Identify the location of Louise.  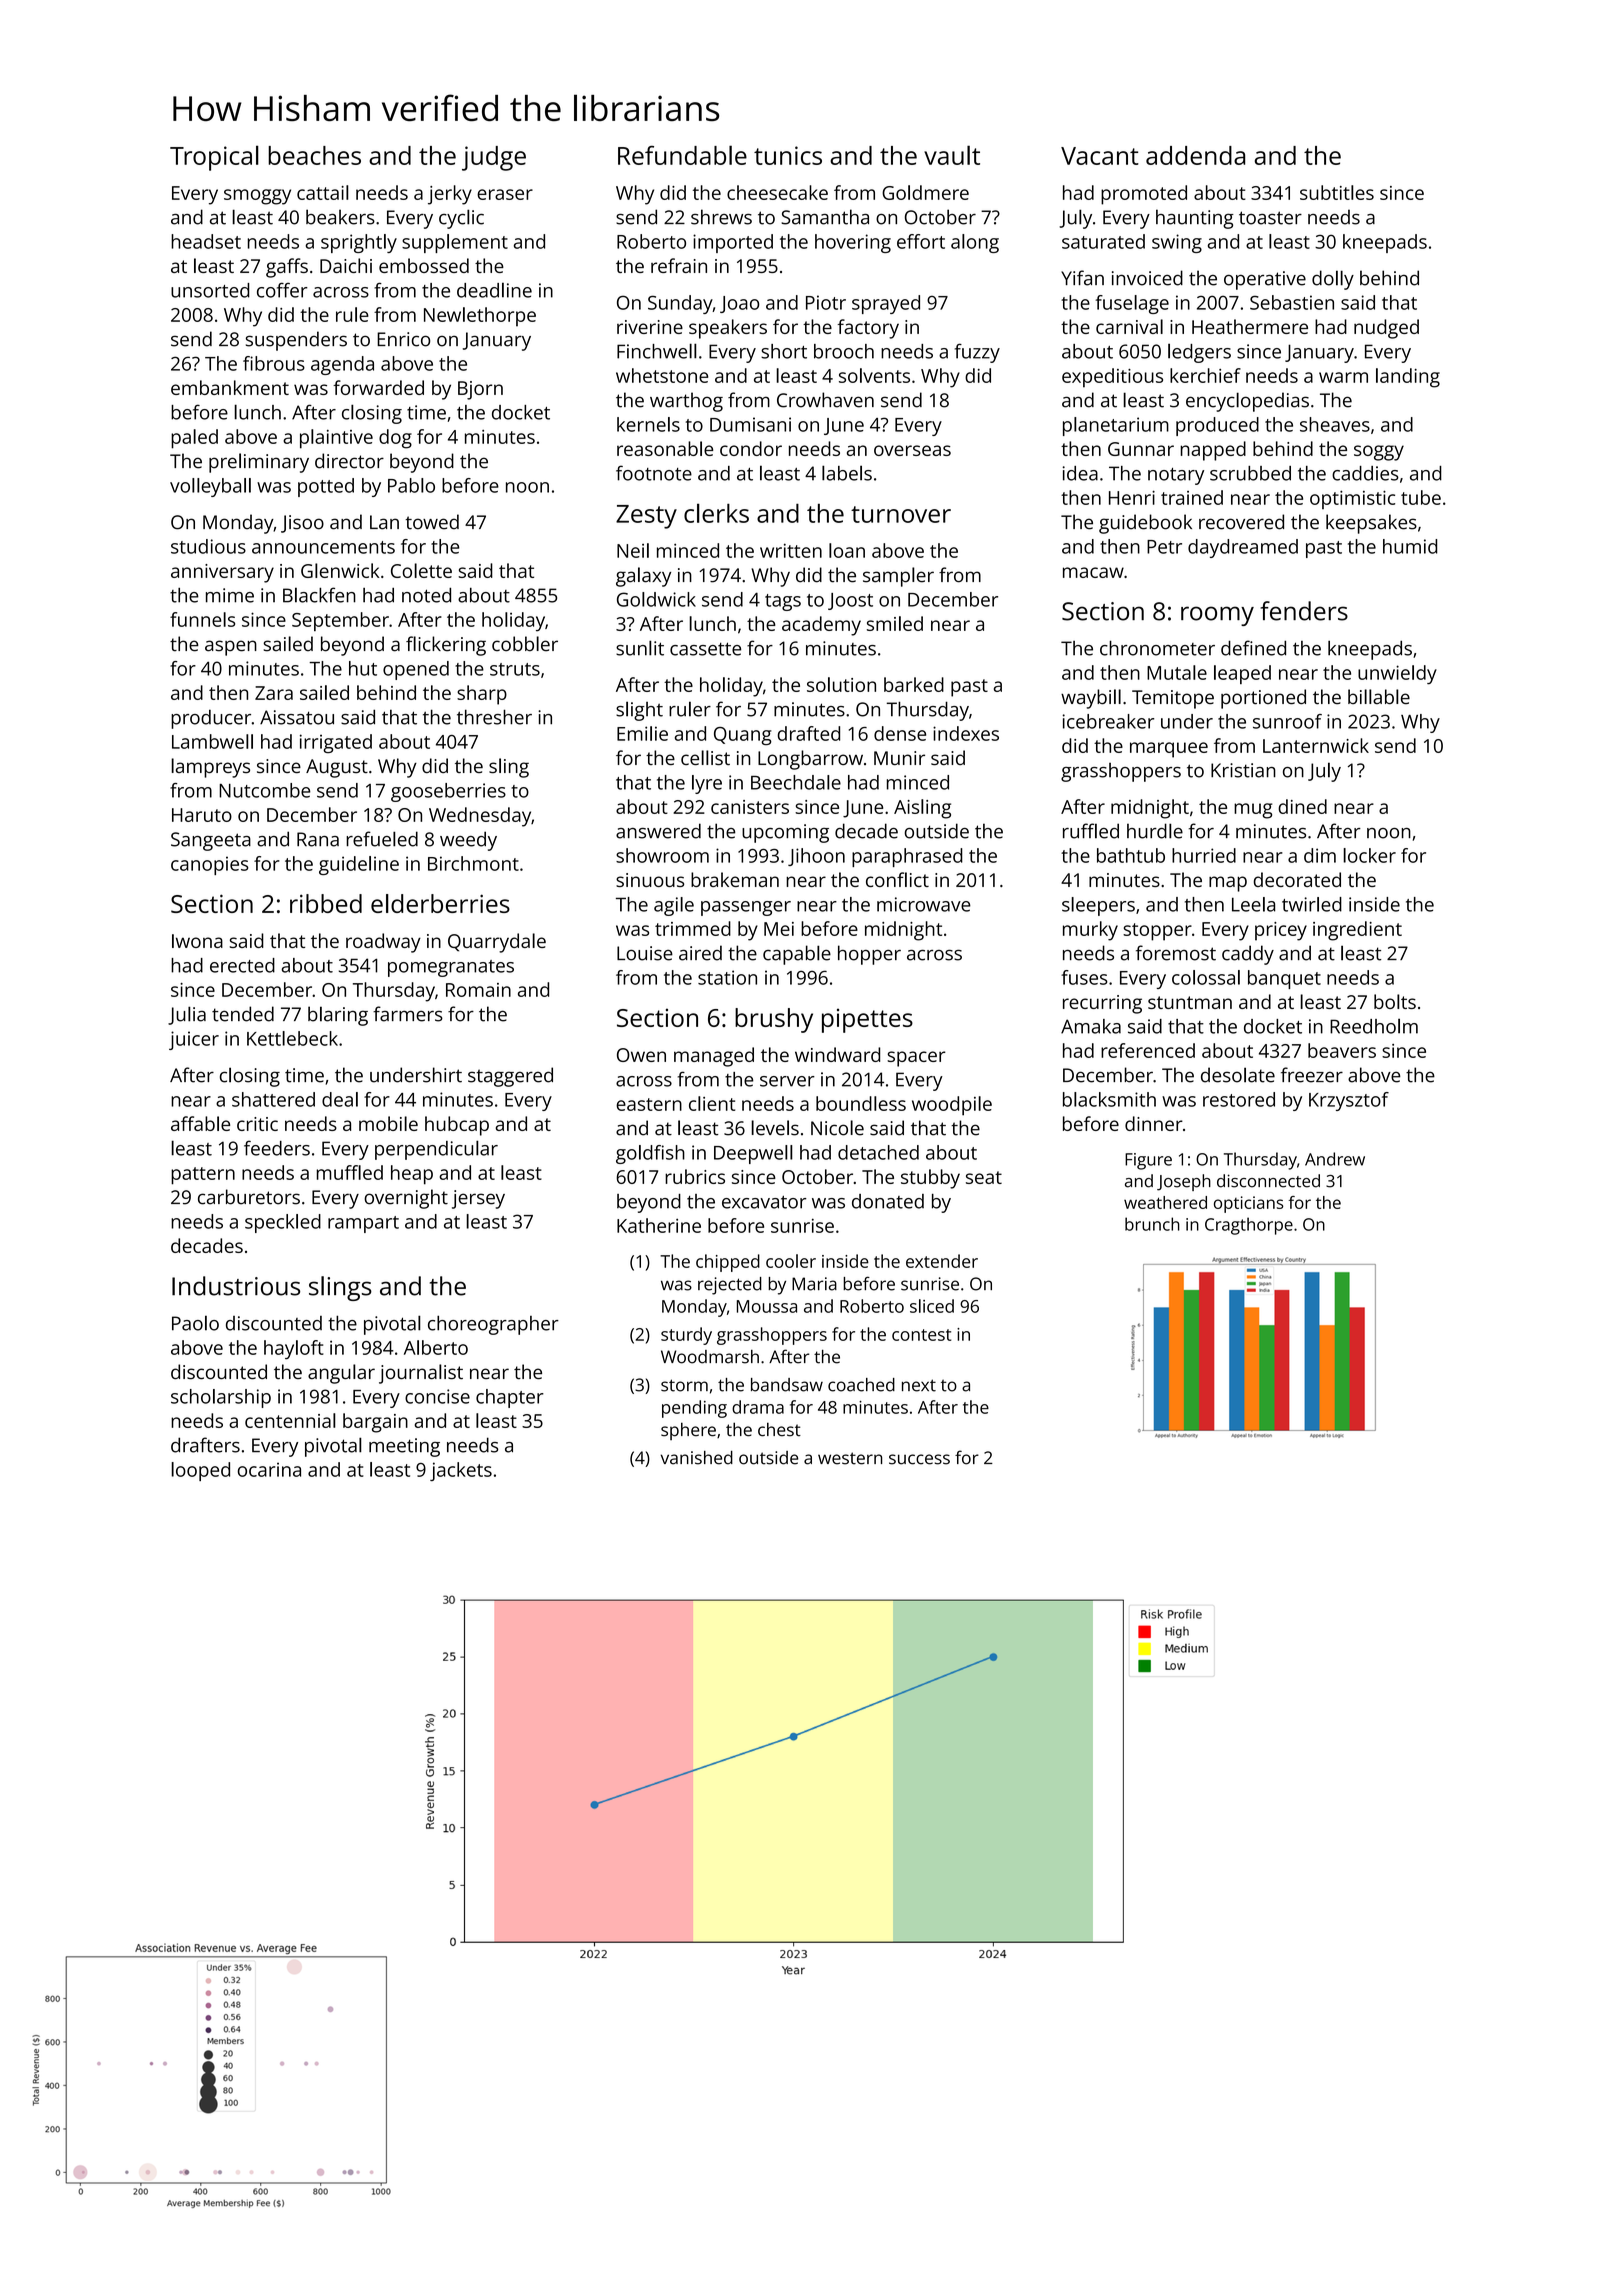
(645, 953).
